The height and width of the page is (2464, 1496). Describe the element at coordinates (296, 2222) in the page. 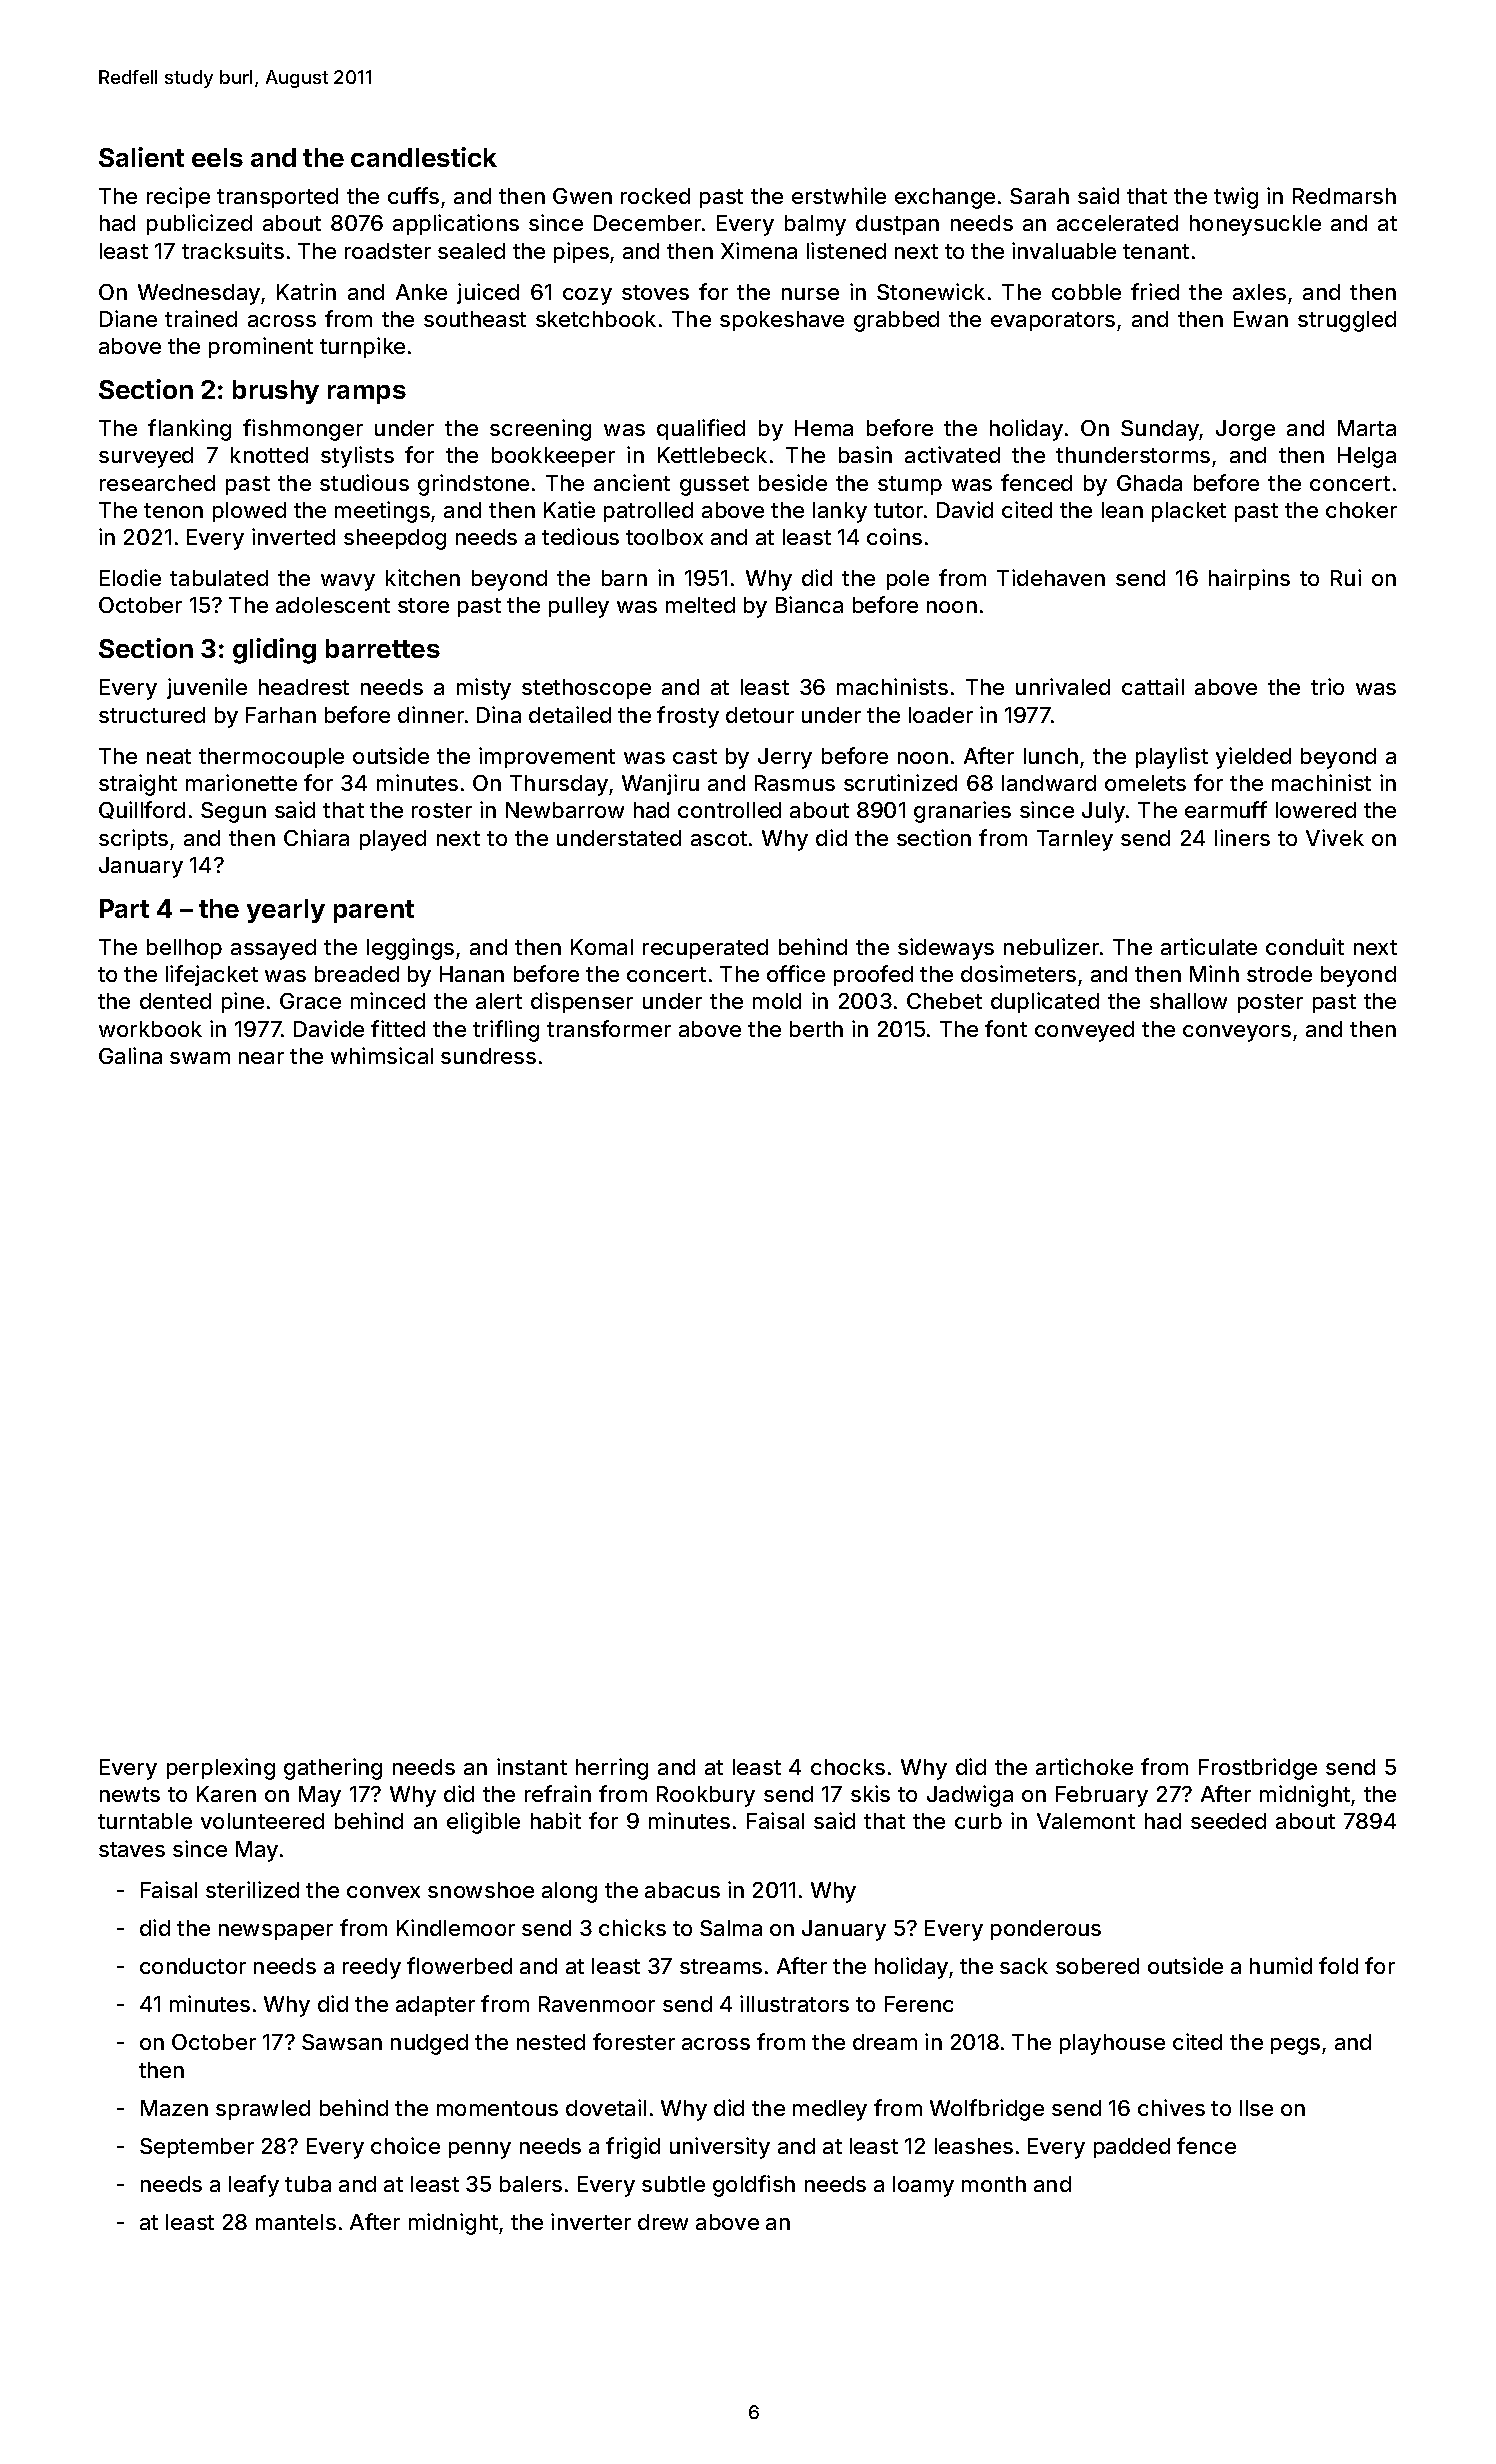

I see `mantels` at that location.
